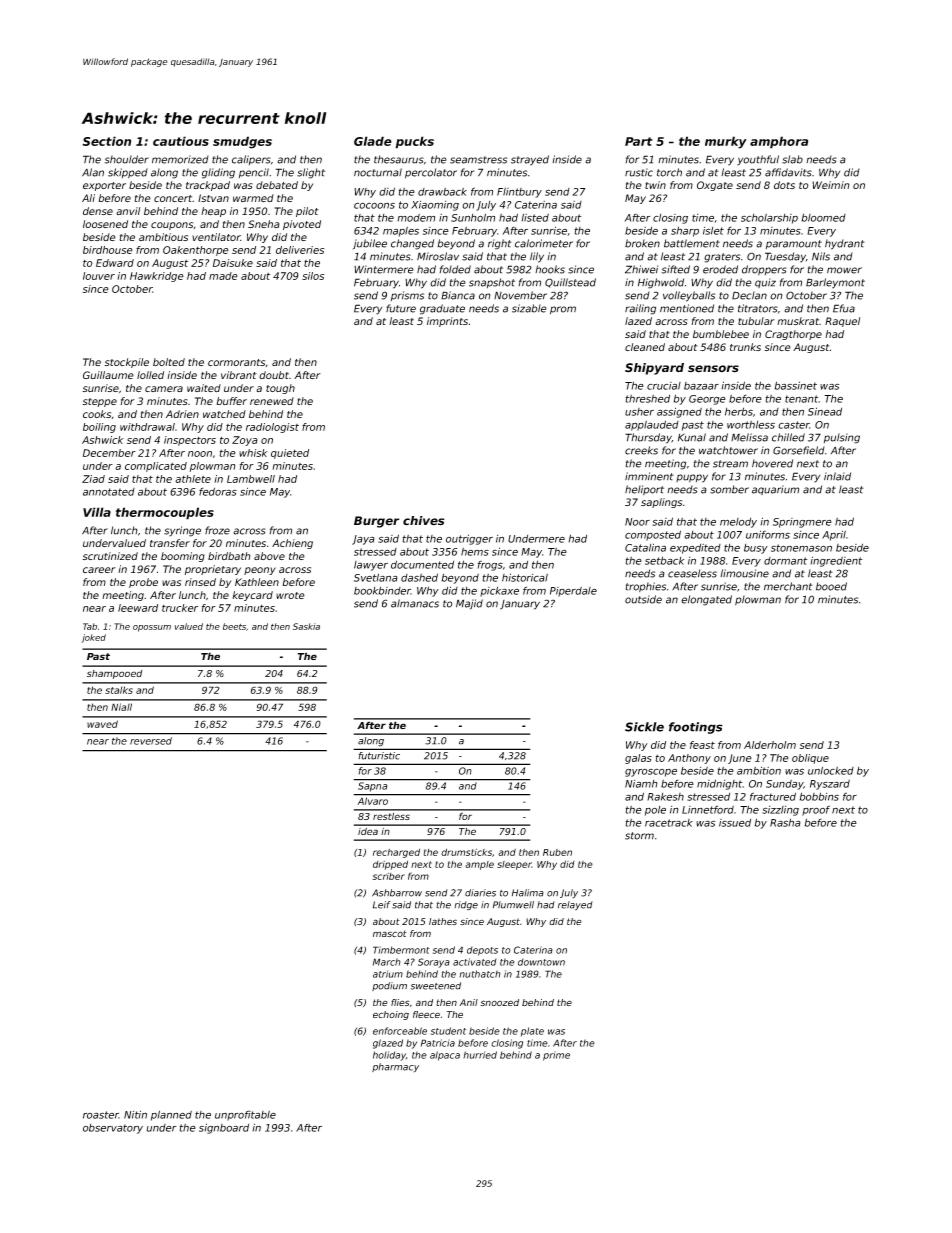  What do you see at coordinates (541, 962) in the screenshot?
I see `downtown` at bounding box center [541, 962].
